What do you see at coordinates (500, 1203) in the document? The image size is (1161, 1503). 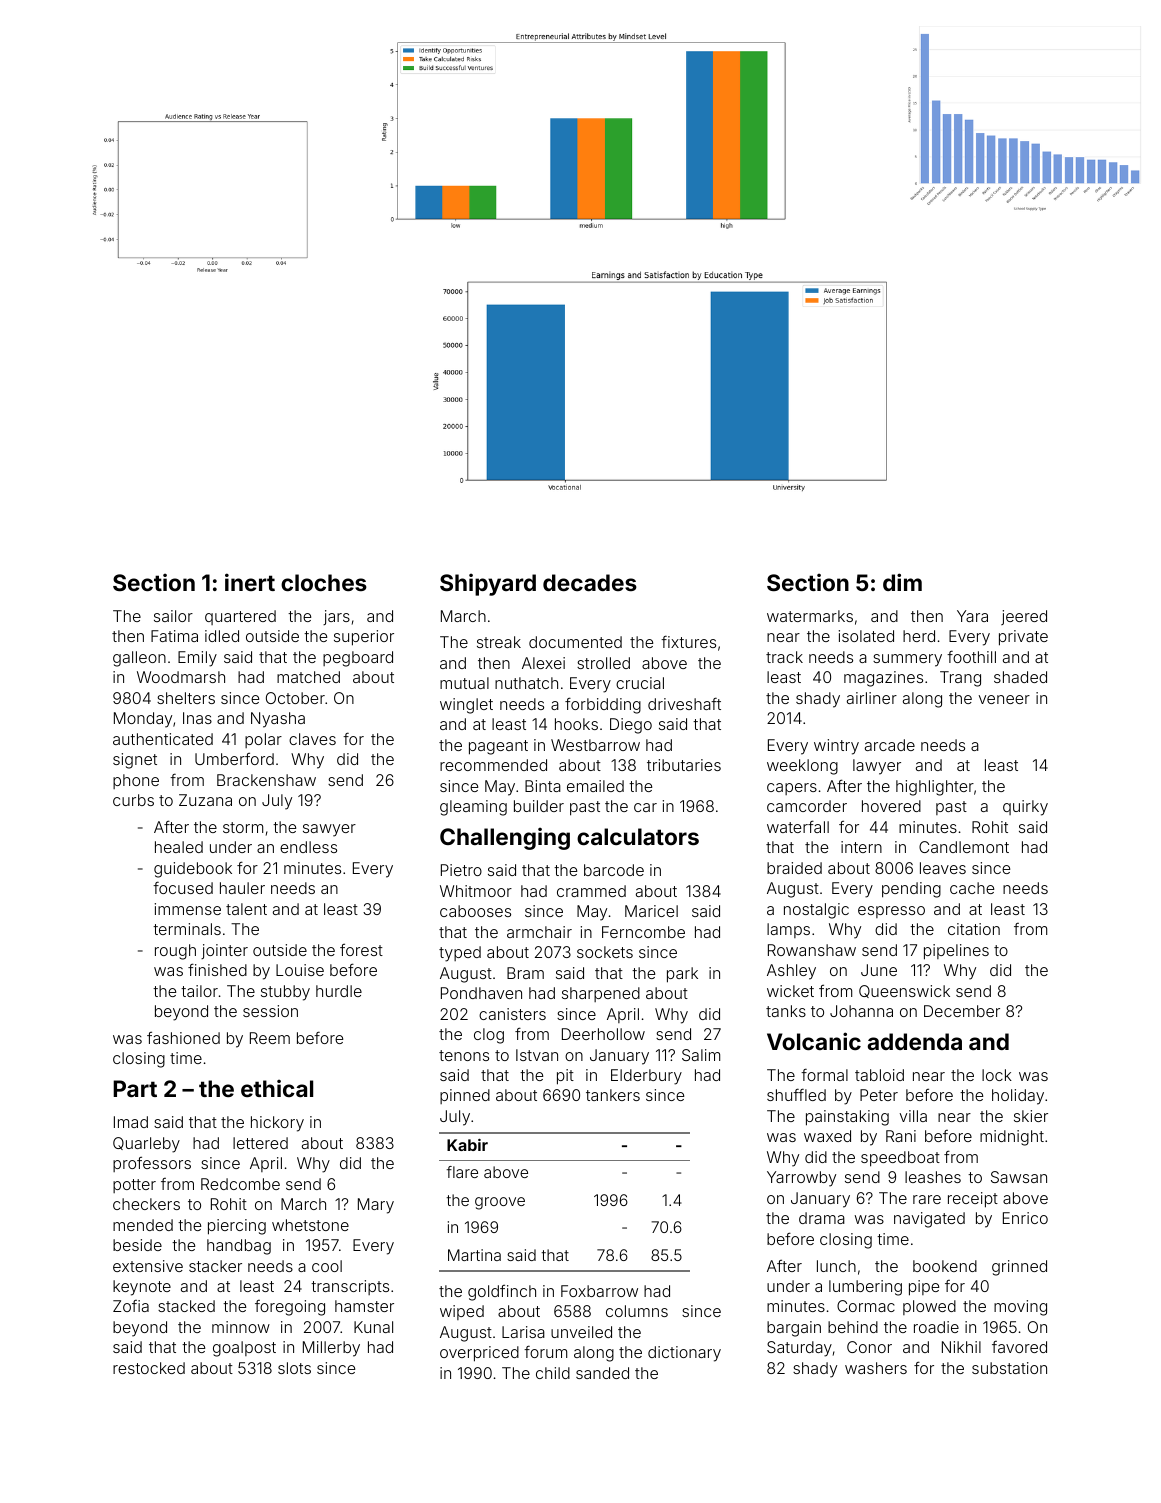 I see `groove` at bounding box center [500, 1203].
